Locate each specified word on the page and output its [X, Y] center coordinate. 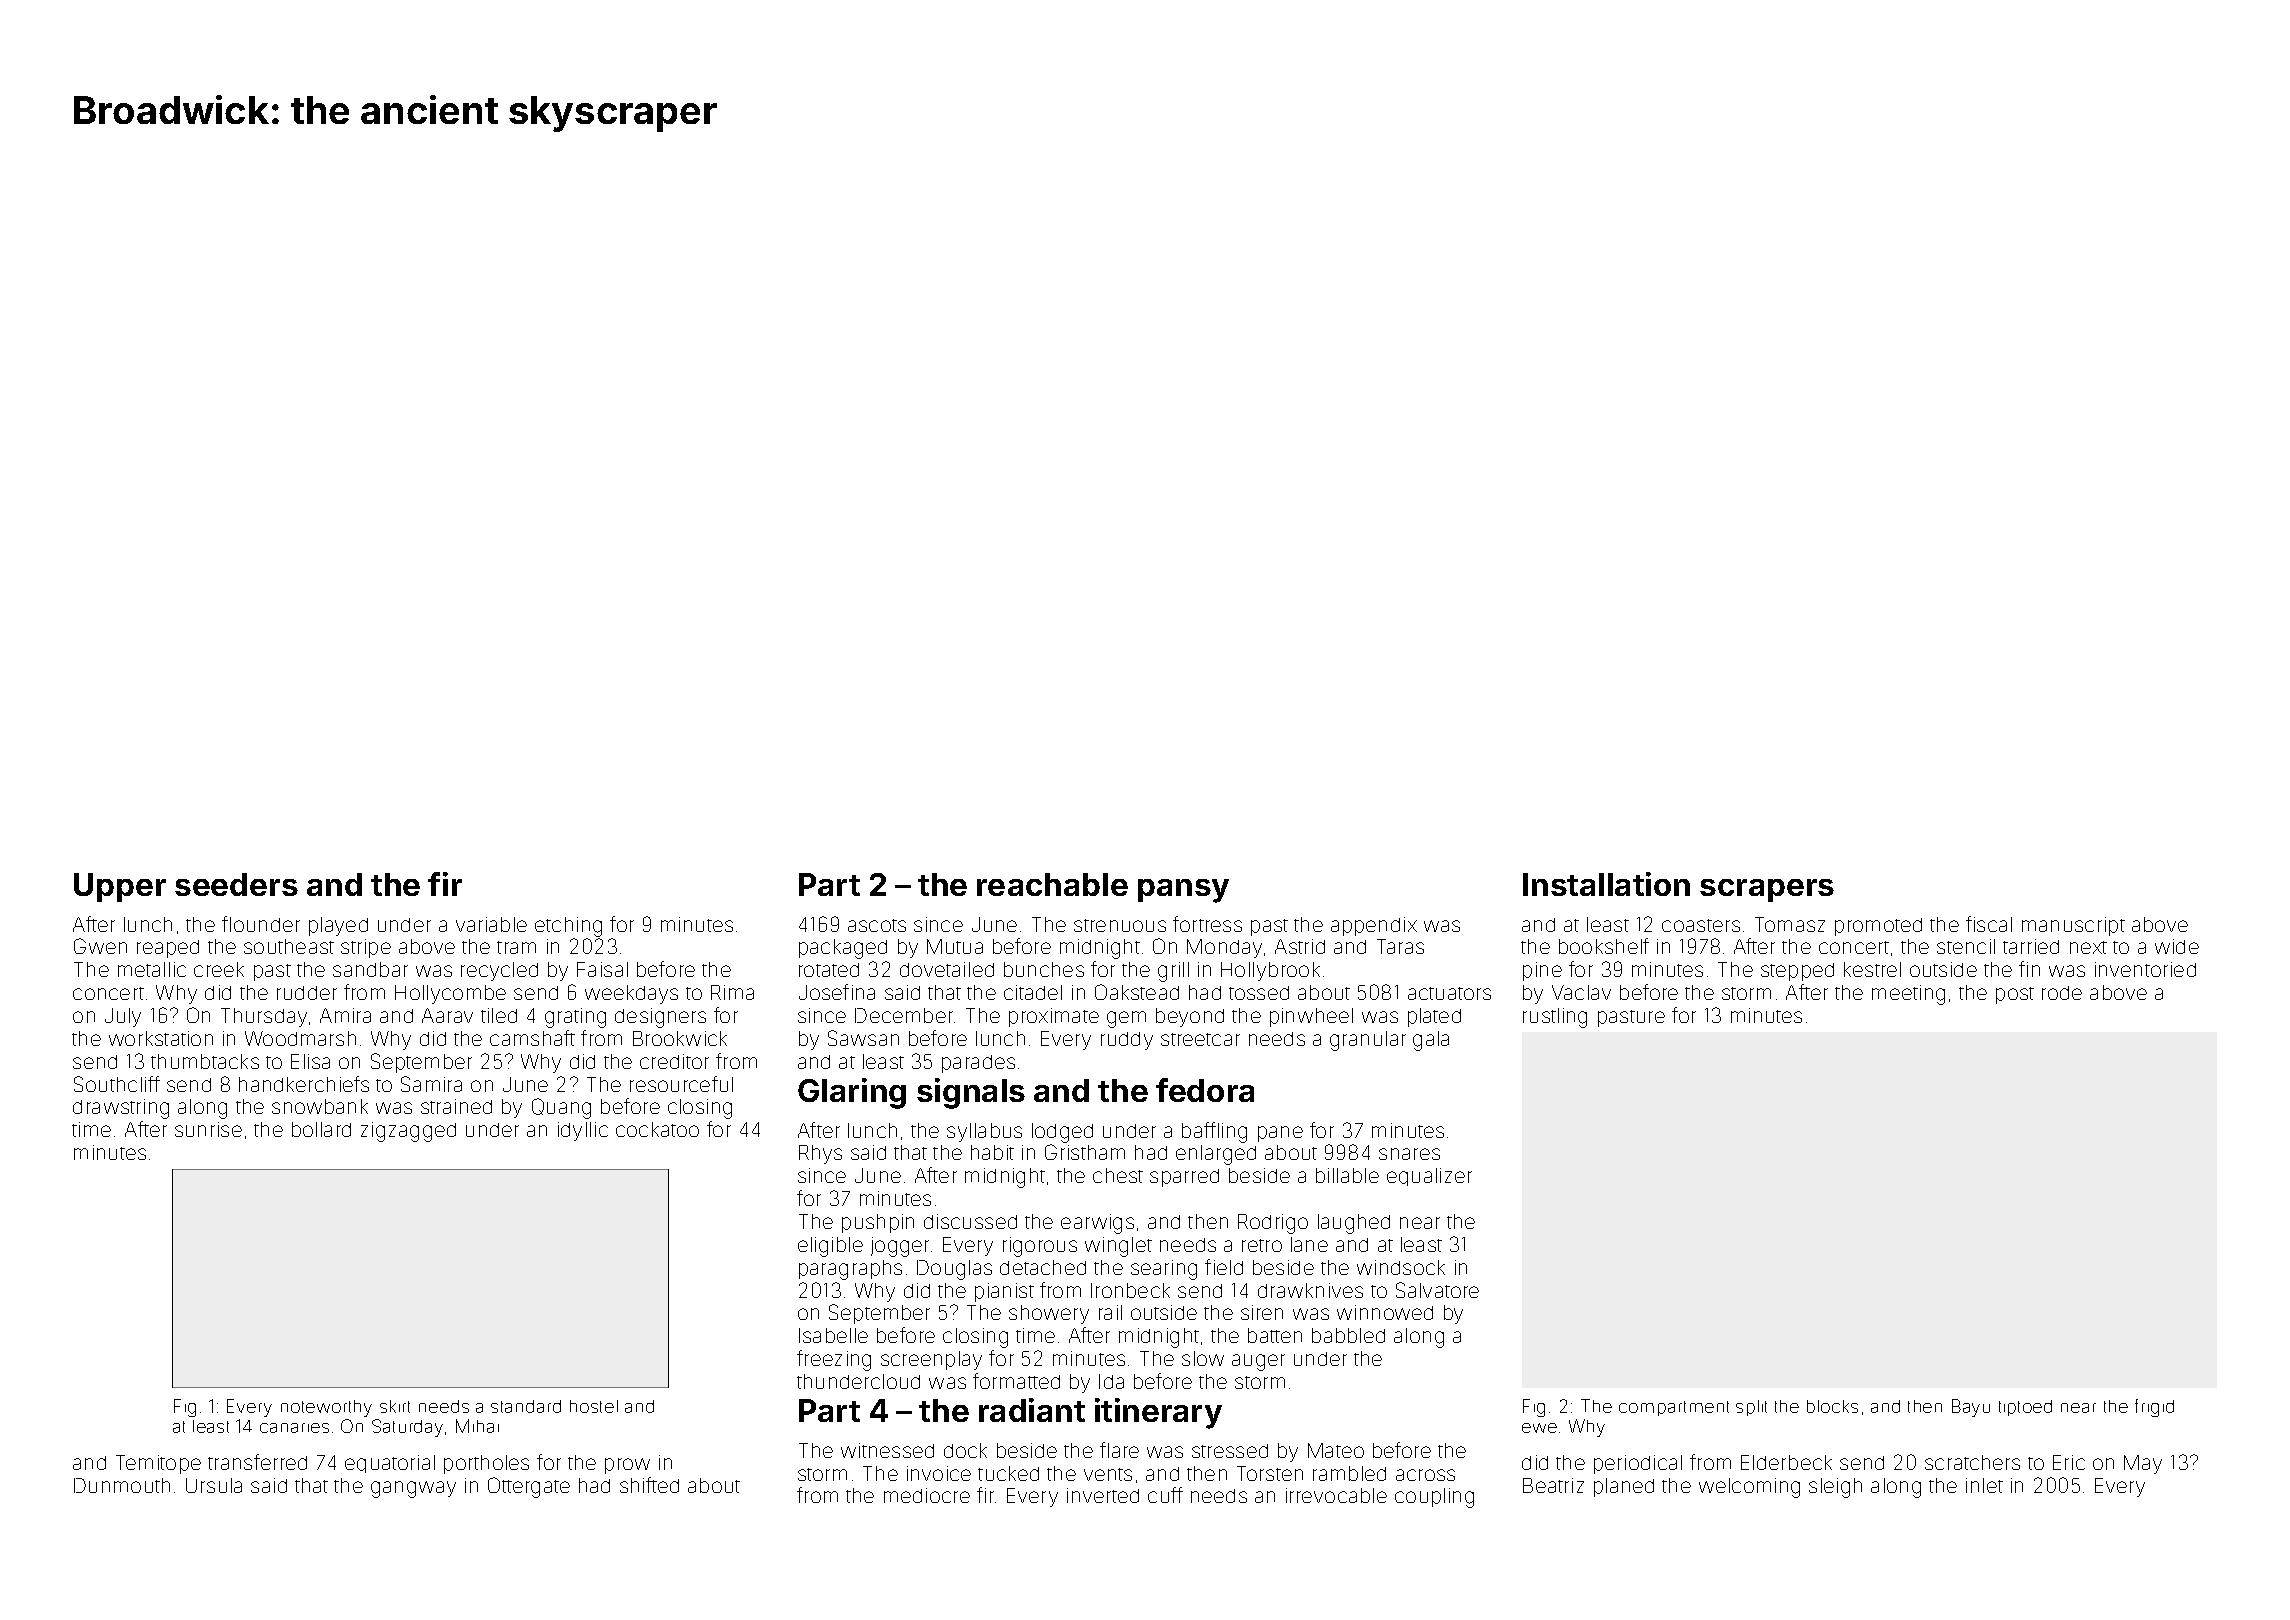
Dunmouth [122, 1485]
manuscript [2073, 926]
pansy [1183, 891]
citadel [1033, 992]
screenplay [931, 1360]
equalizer [1429, 1177]
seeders [236, 884]
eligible [830, 1247]
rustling [1555, 1018]
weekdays [631, 994]
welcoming [1749, 1488]
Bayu [1971, 1408]
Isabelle [833, 1335]
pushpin [878, 1223]
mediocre [927, 1495]
